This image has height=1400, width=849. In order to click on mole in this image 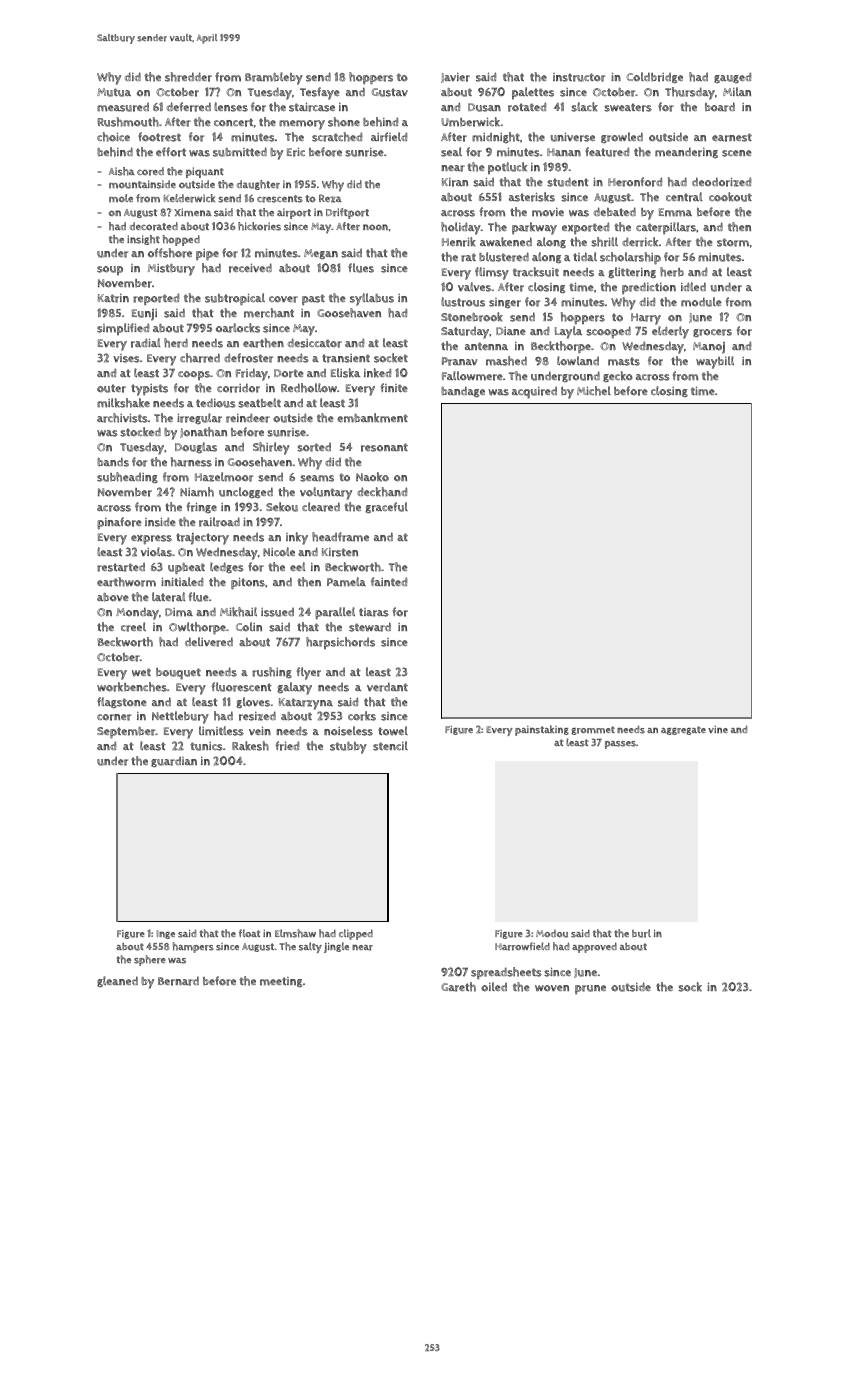, I will do `click(121, 198)`.
